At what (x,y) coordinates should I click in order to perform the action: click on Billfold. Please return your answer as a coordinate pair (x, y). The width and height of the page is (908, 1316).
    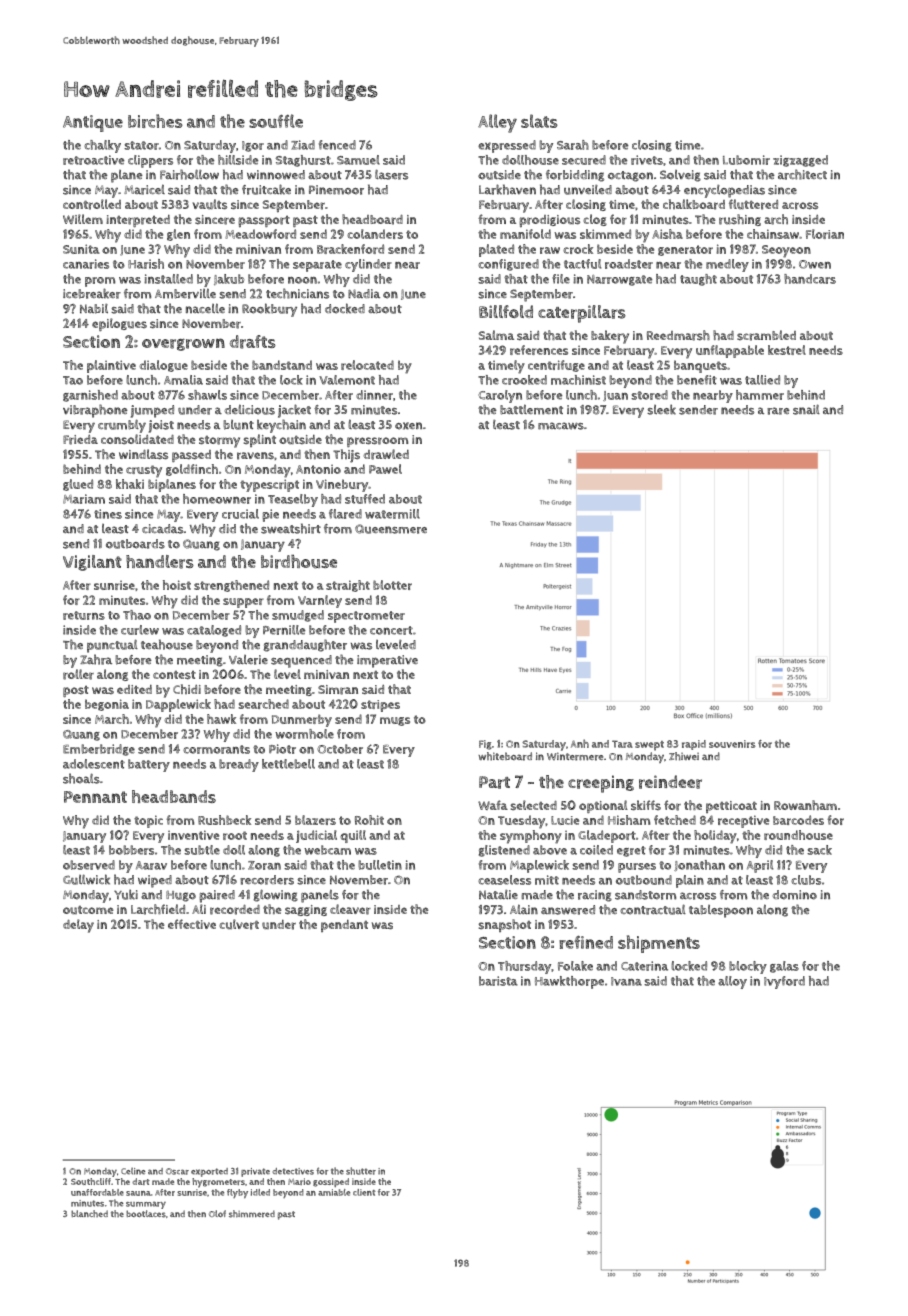
    Looking at the image, I should click on (506, 311).
